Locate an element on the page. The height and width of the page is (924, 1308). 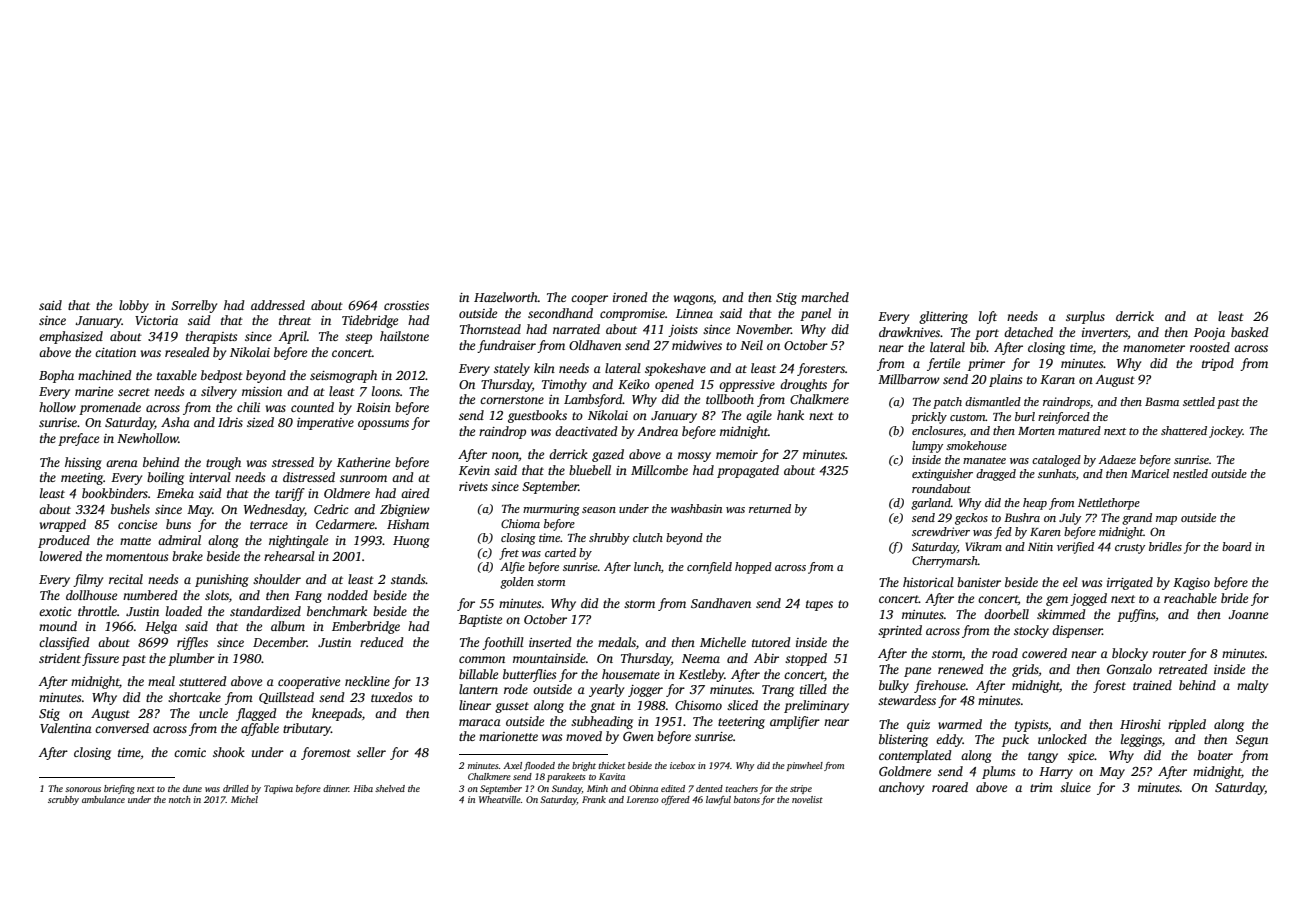
bib is located at coordinates (978, 347).
